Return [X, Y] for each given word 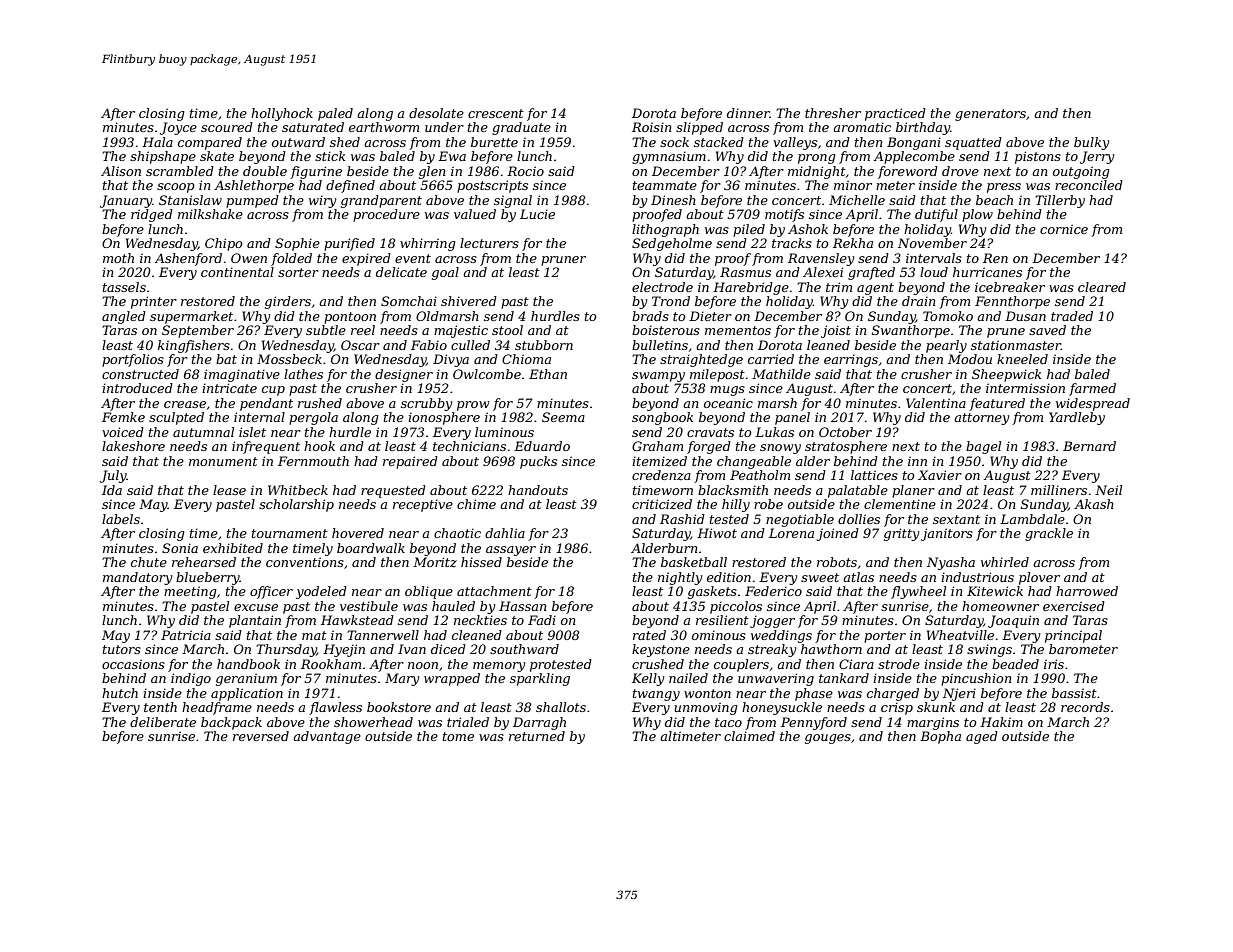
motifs [784, 215]
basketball [694, 562]
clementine [900, 504]
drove [960, 171]
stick [330, 156]
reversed [261, 736]
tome [458, 736]
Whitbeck [298, 490]
